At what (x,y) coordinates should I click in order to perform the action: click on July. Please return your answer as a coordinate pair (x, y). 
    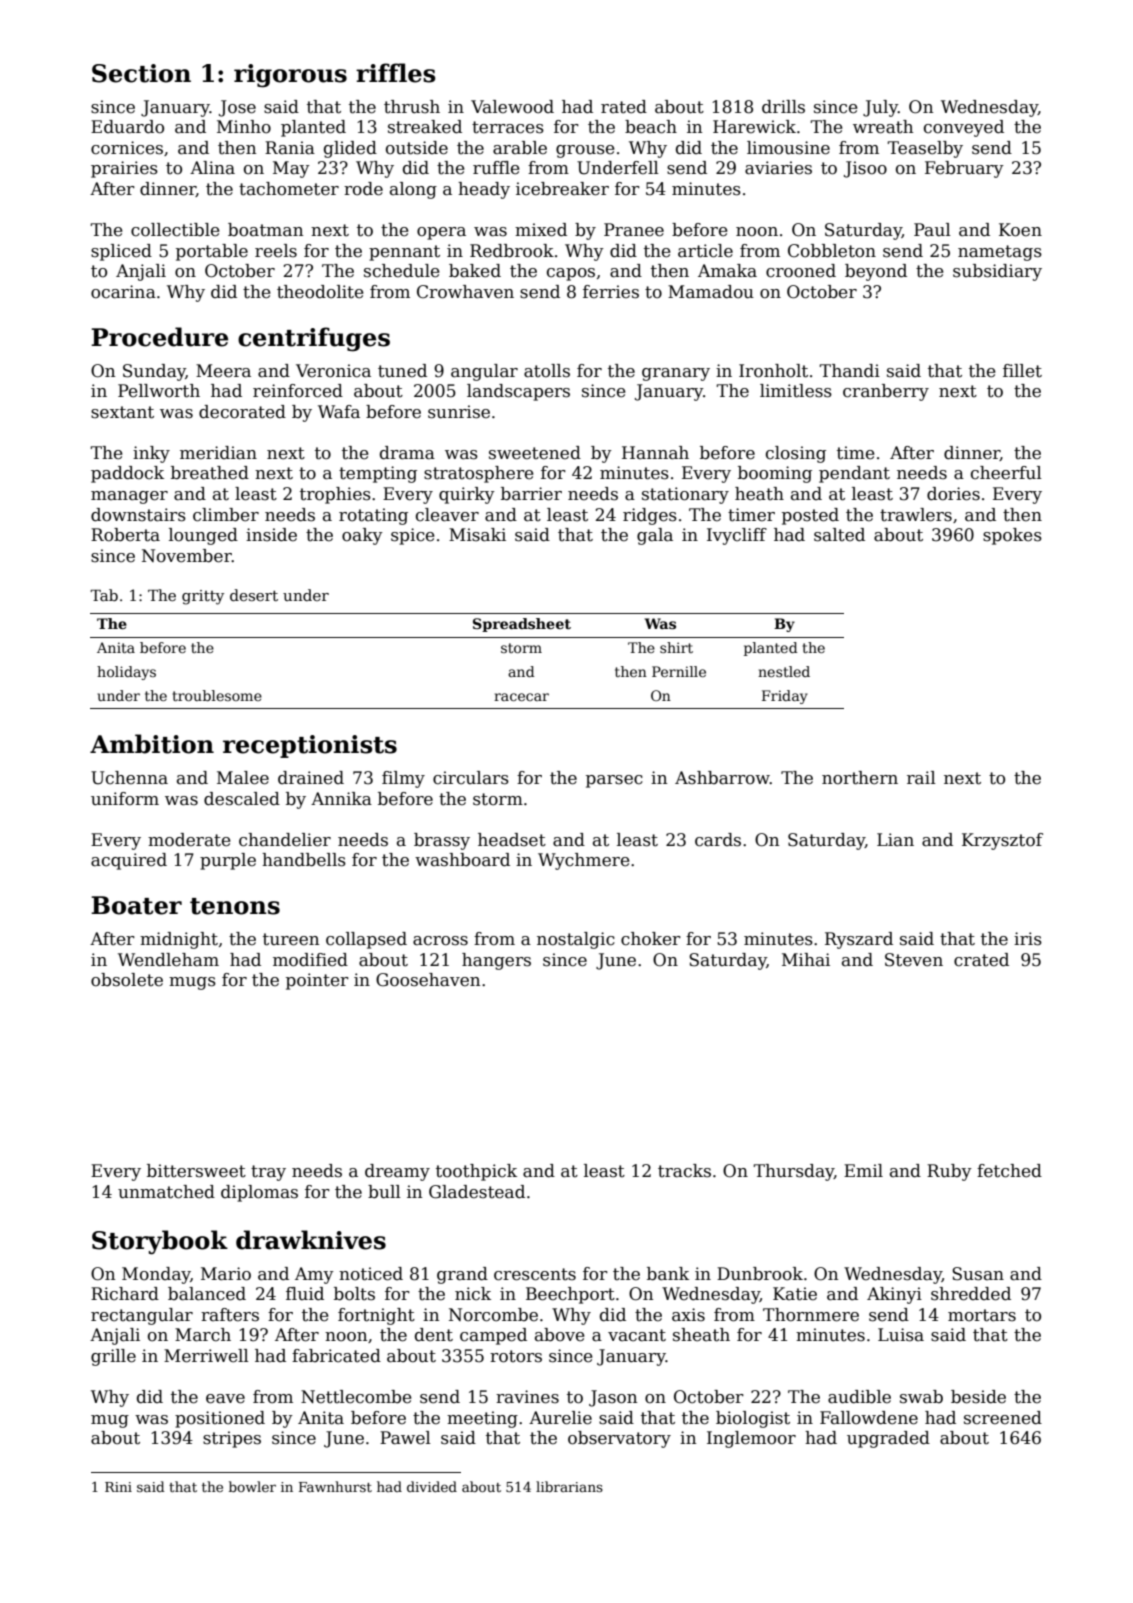
    Looking at the image, I should click on (880, 108).
